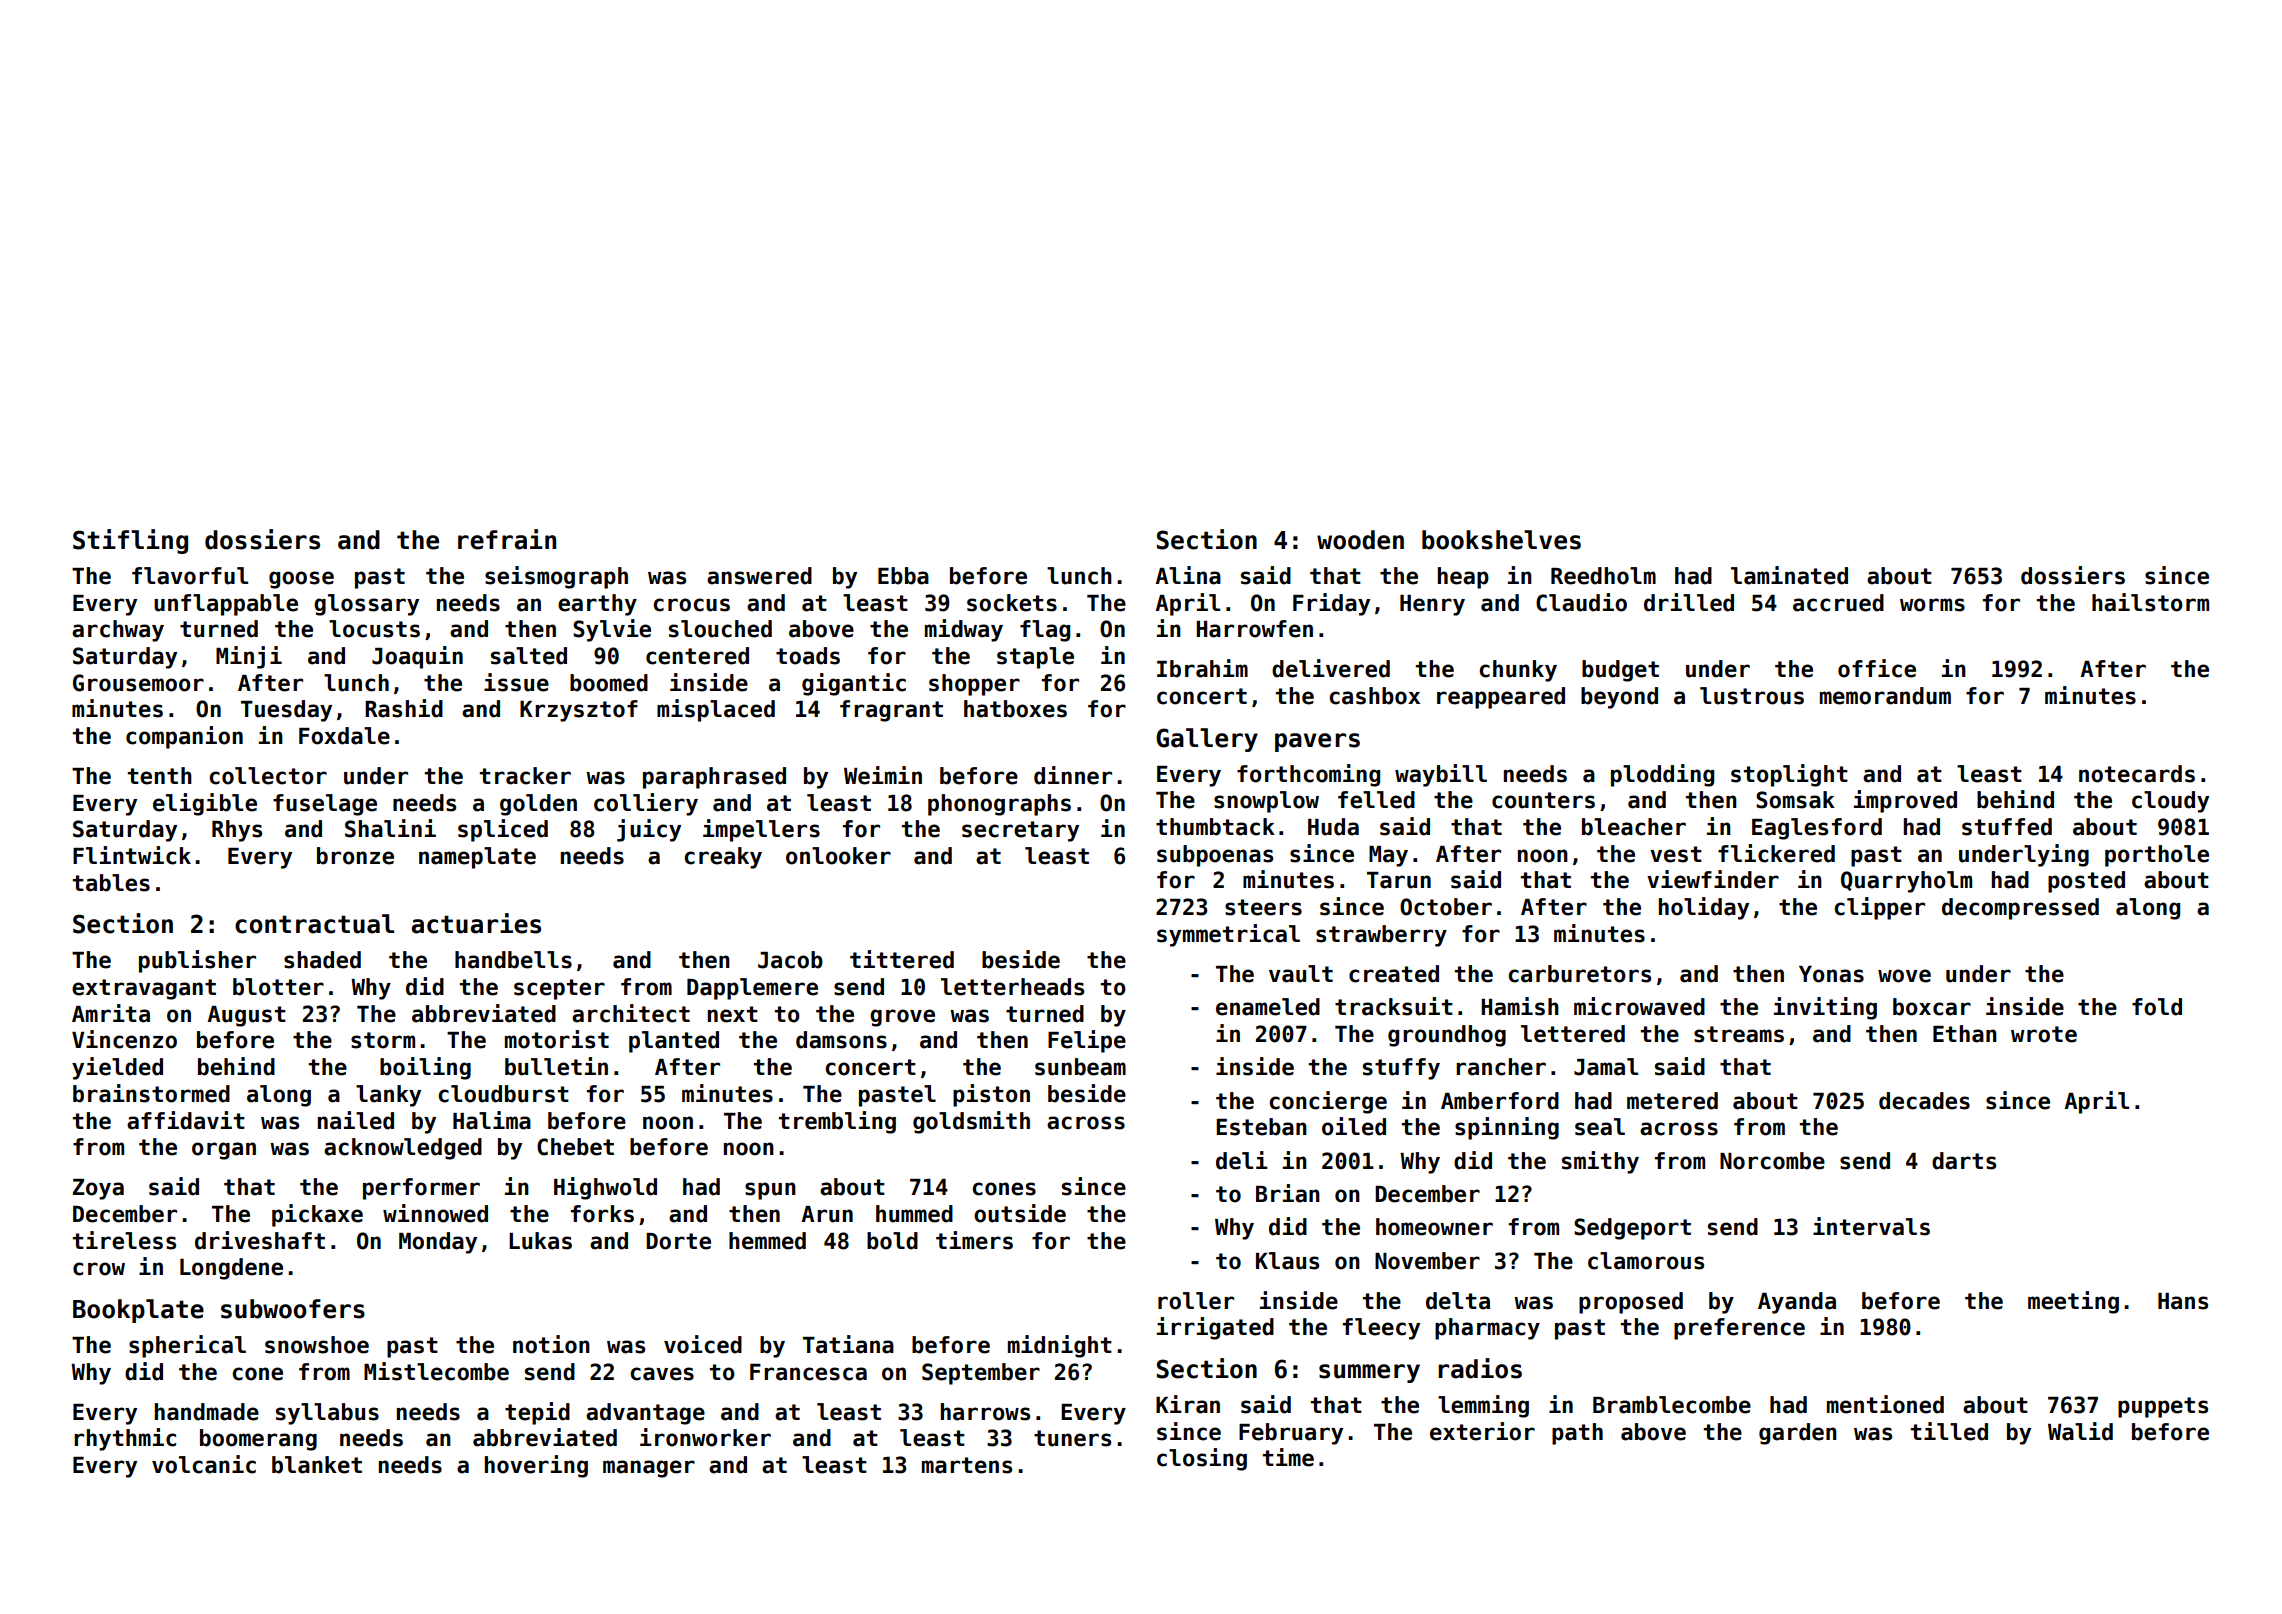  I want to click on onlooker, so click(838, 856).
